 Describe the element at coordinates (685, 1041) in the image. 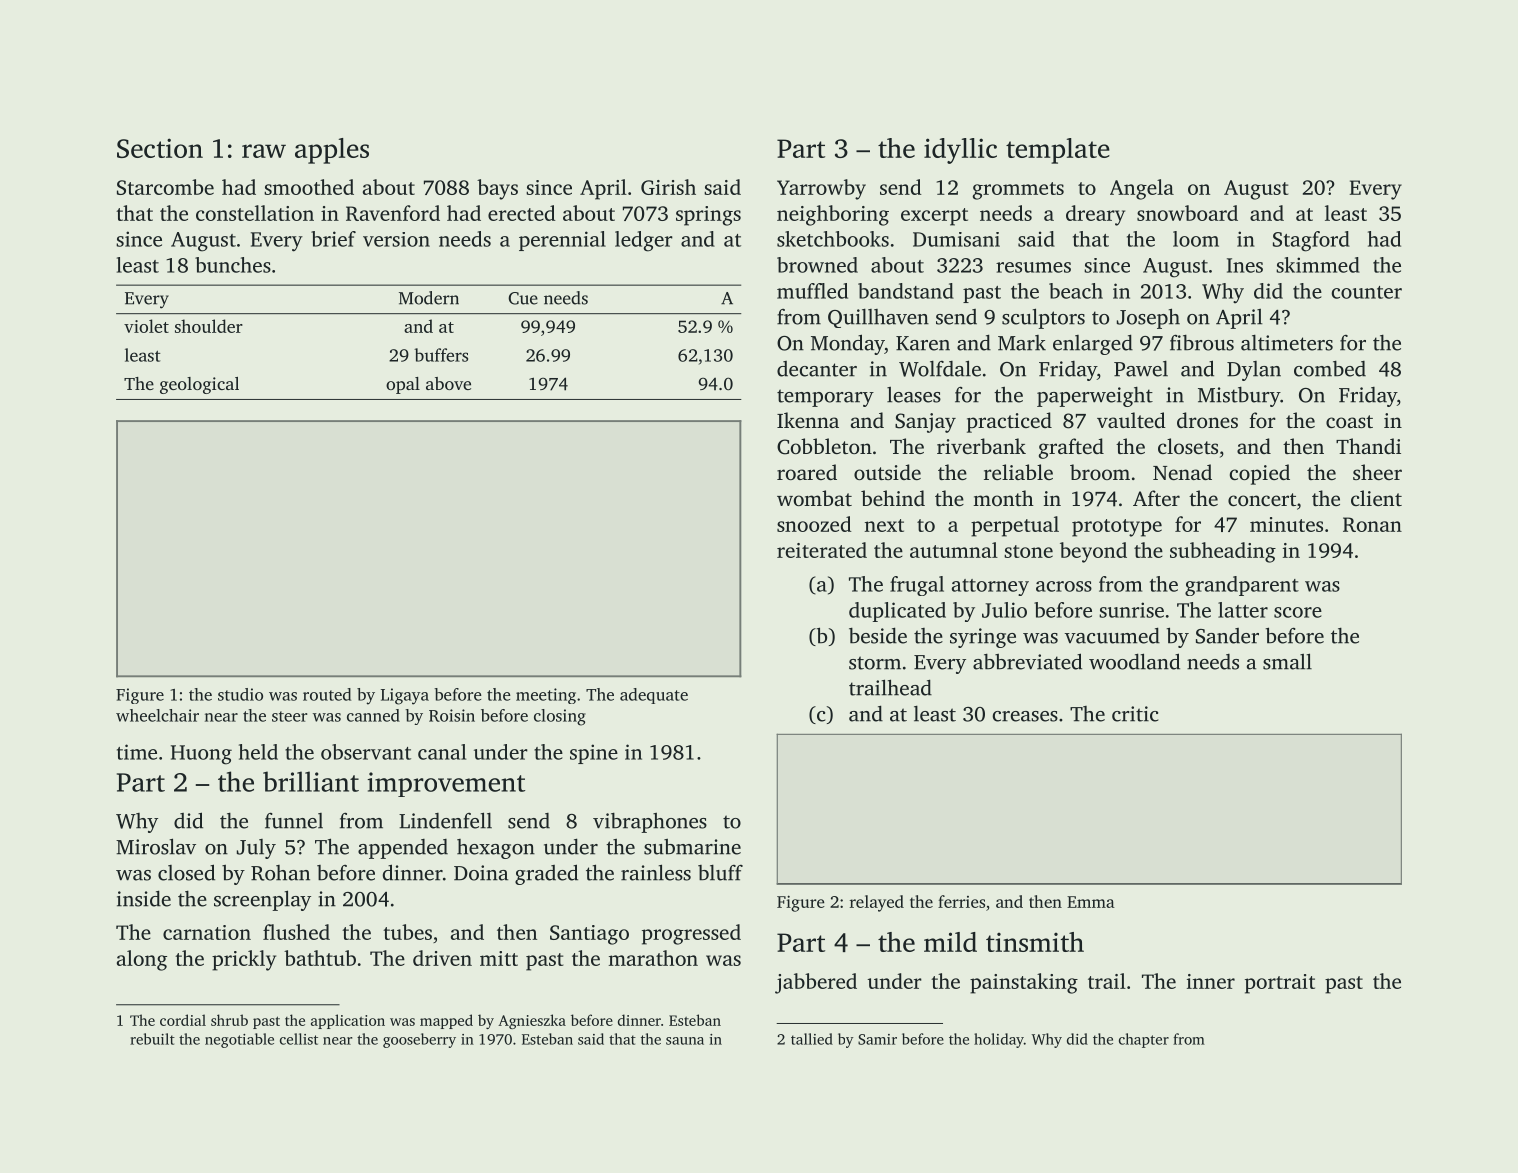

I see `sauna` at that location.
